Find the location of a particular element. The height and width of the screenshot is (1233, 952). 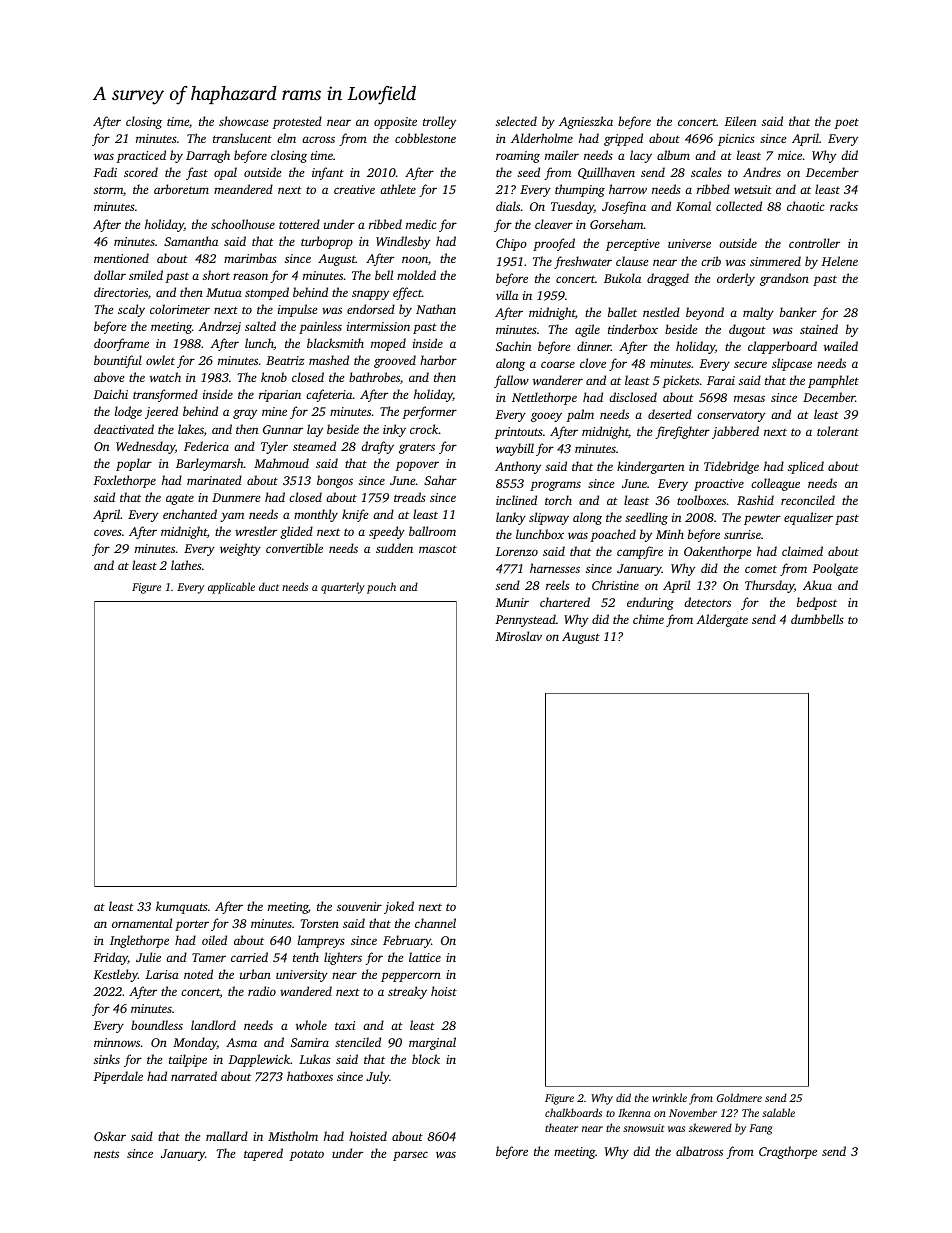

Lukas is located at coordinates (315, 1059).
